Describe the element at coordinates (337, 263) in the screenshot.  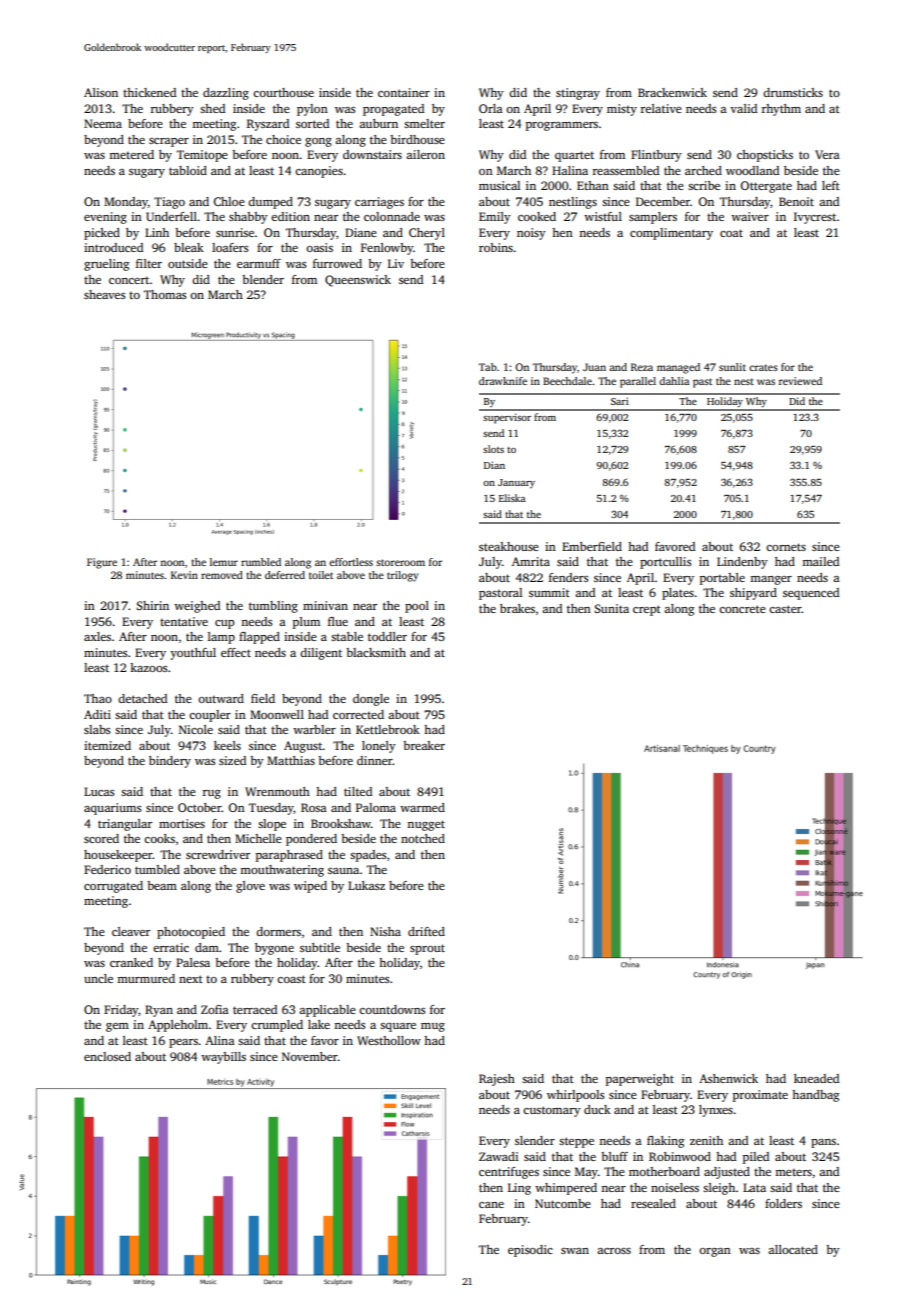
I see `furrowed` at that location.
